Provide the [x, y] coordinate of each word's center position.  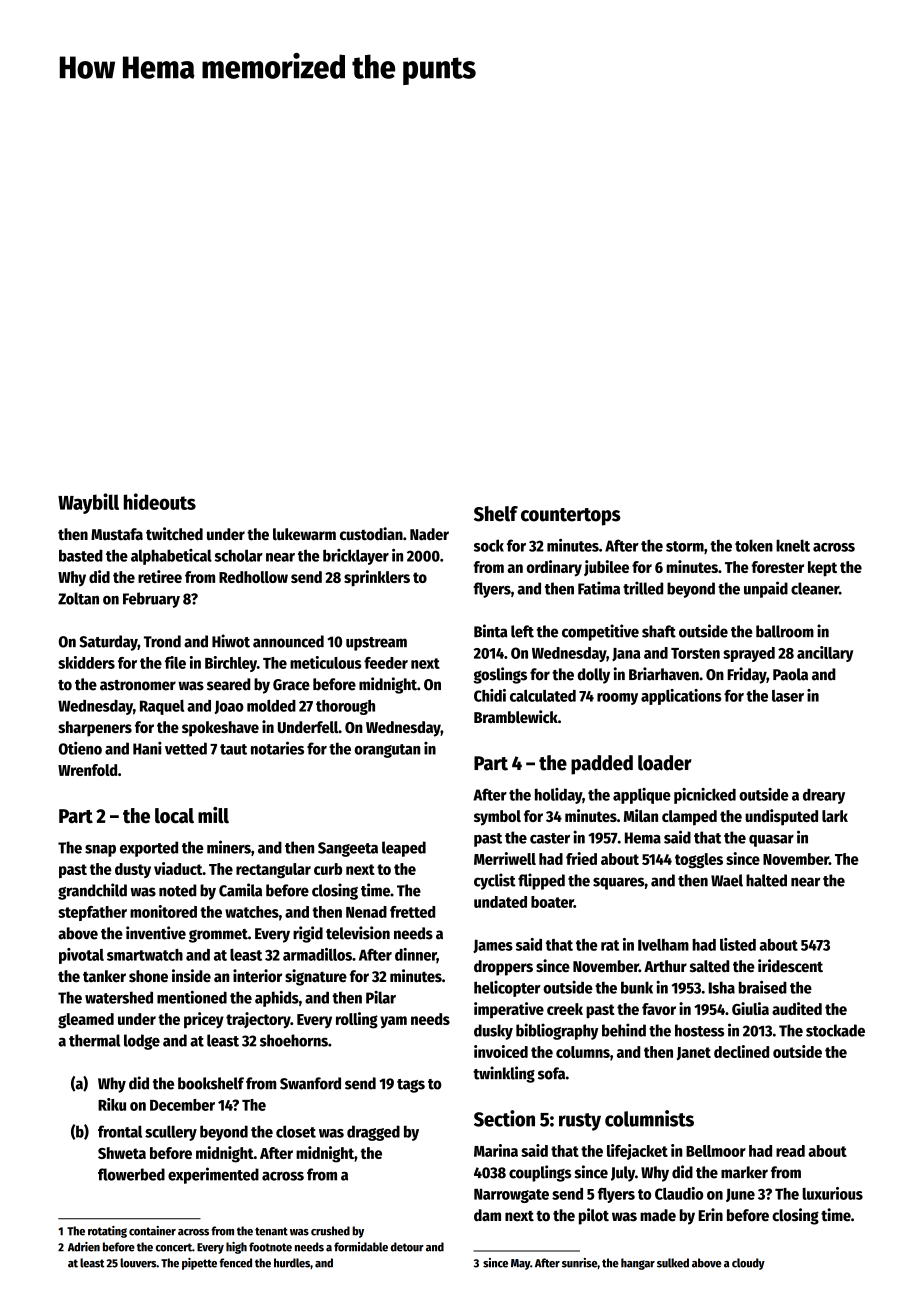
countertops [571, 517]
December [182, 1105]
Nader [429, 534]
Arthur [665, 966]
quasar [771, 841]
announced [288, 641]
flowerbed [131, 1174]
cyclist [495, 881]
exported [149, 849]
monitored [163, 911]
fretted [412, 912]
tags [411, 1086]
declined [741, 1051]
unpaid [766, 589]
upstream [376, 644]
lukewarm [304, 534]
